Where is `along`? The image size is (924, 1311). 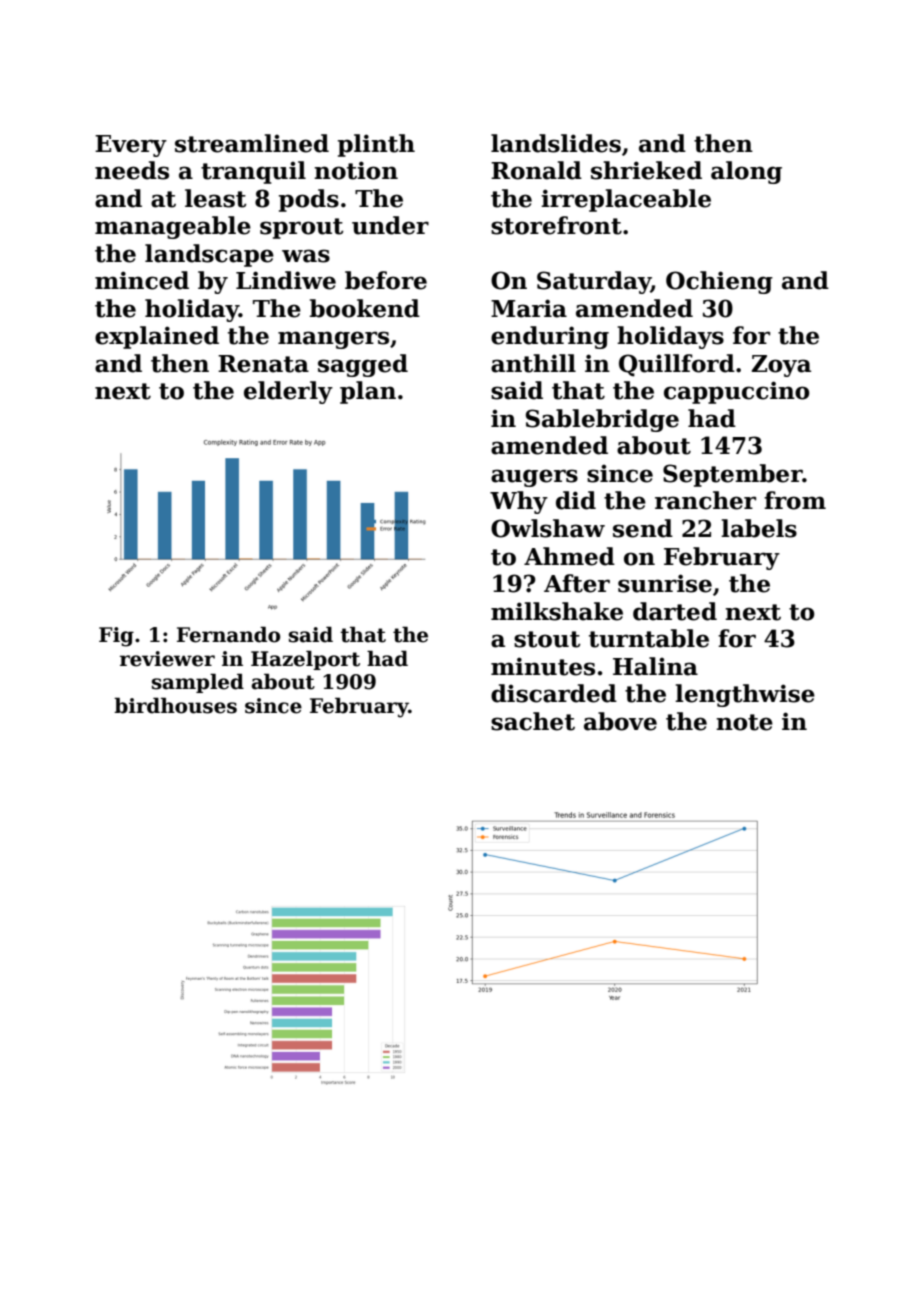
along is located at coordinates (746, 172).
